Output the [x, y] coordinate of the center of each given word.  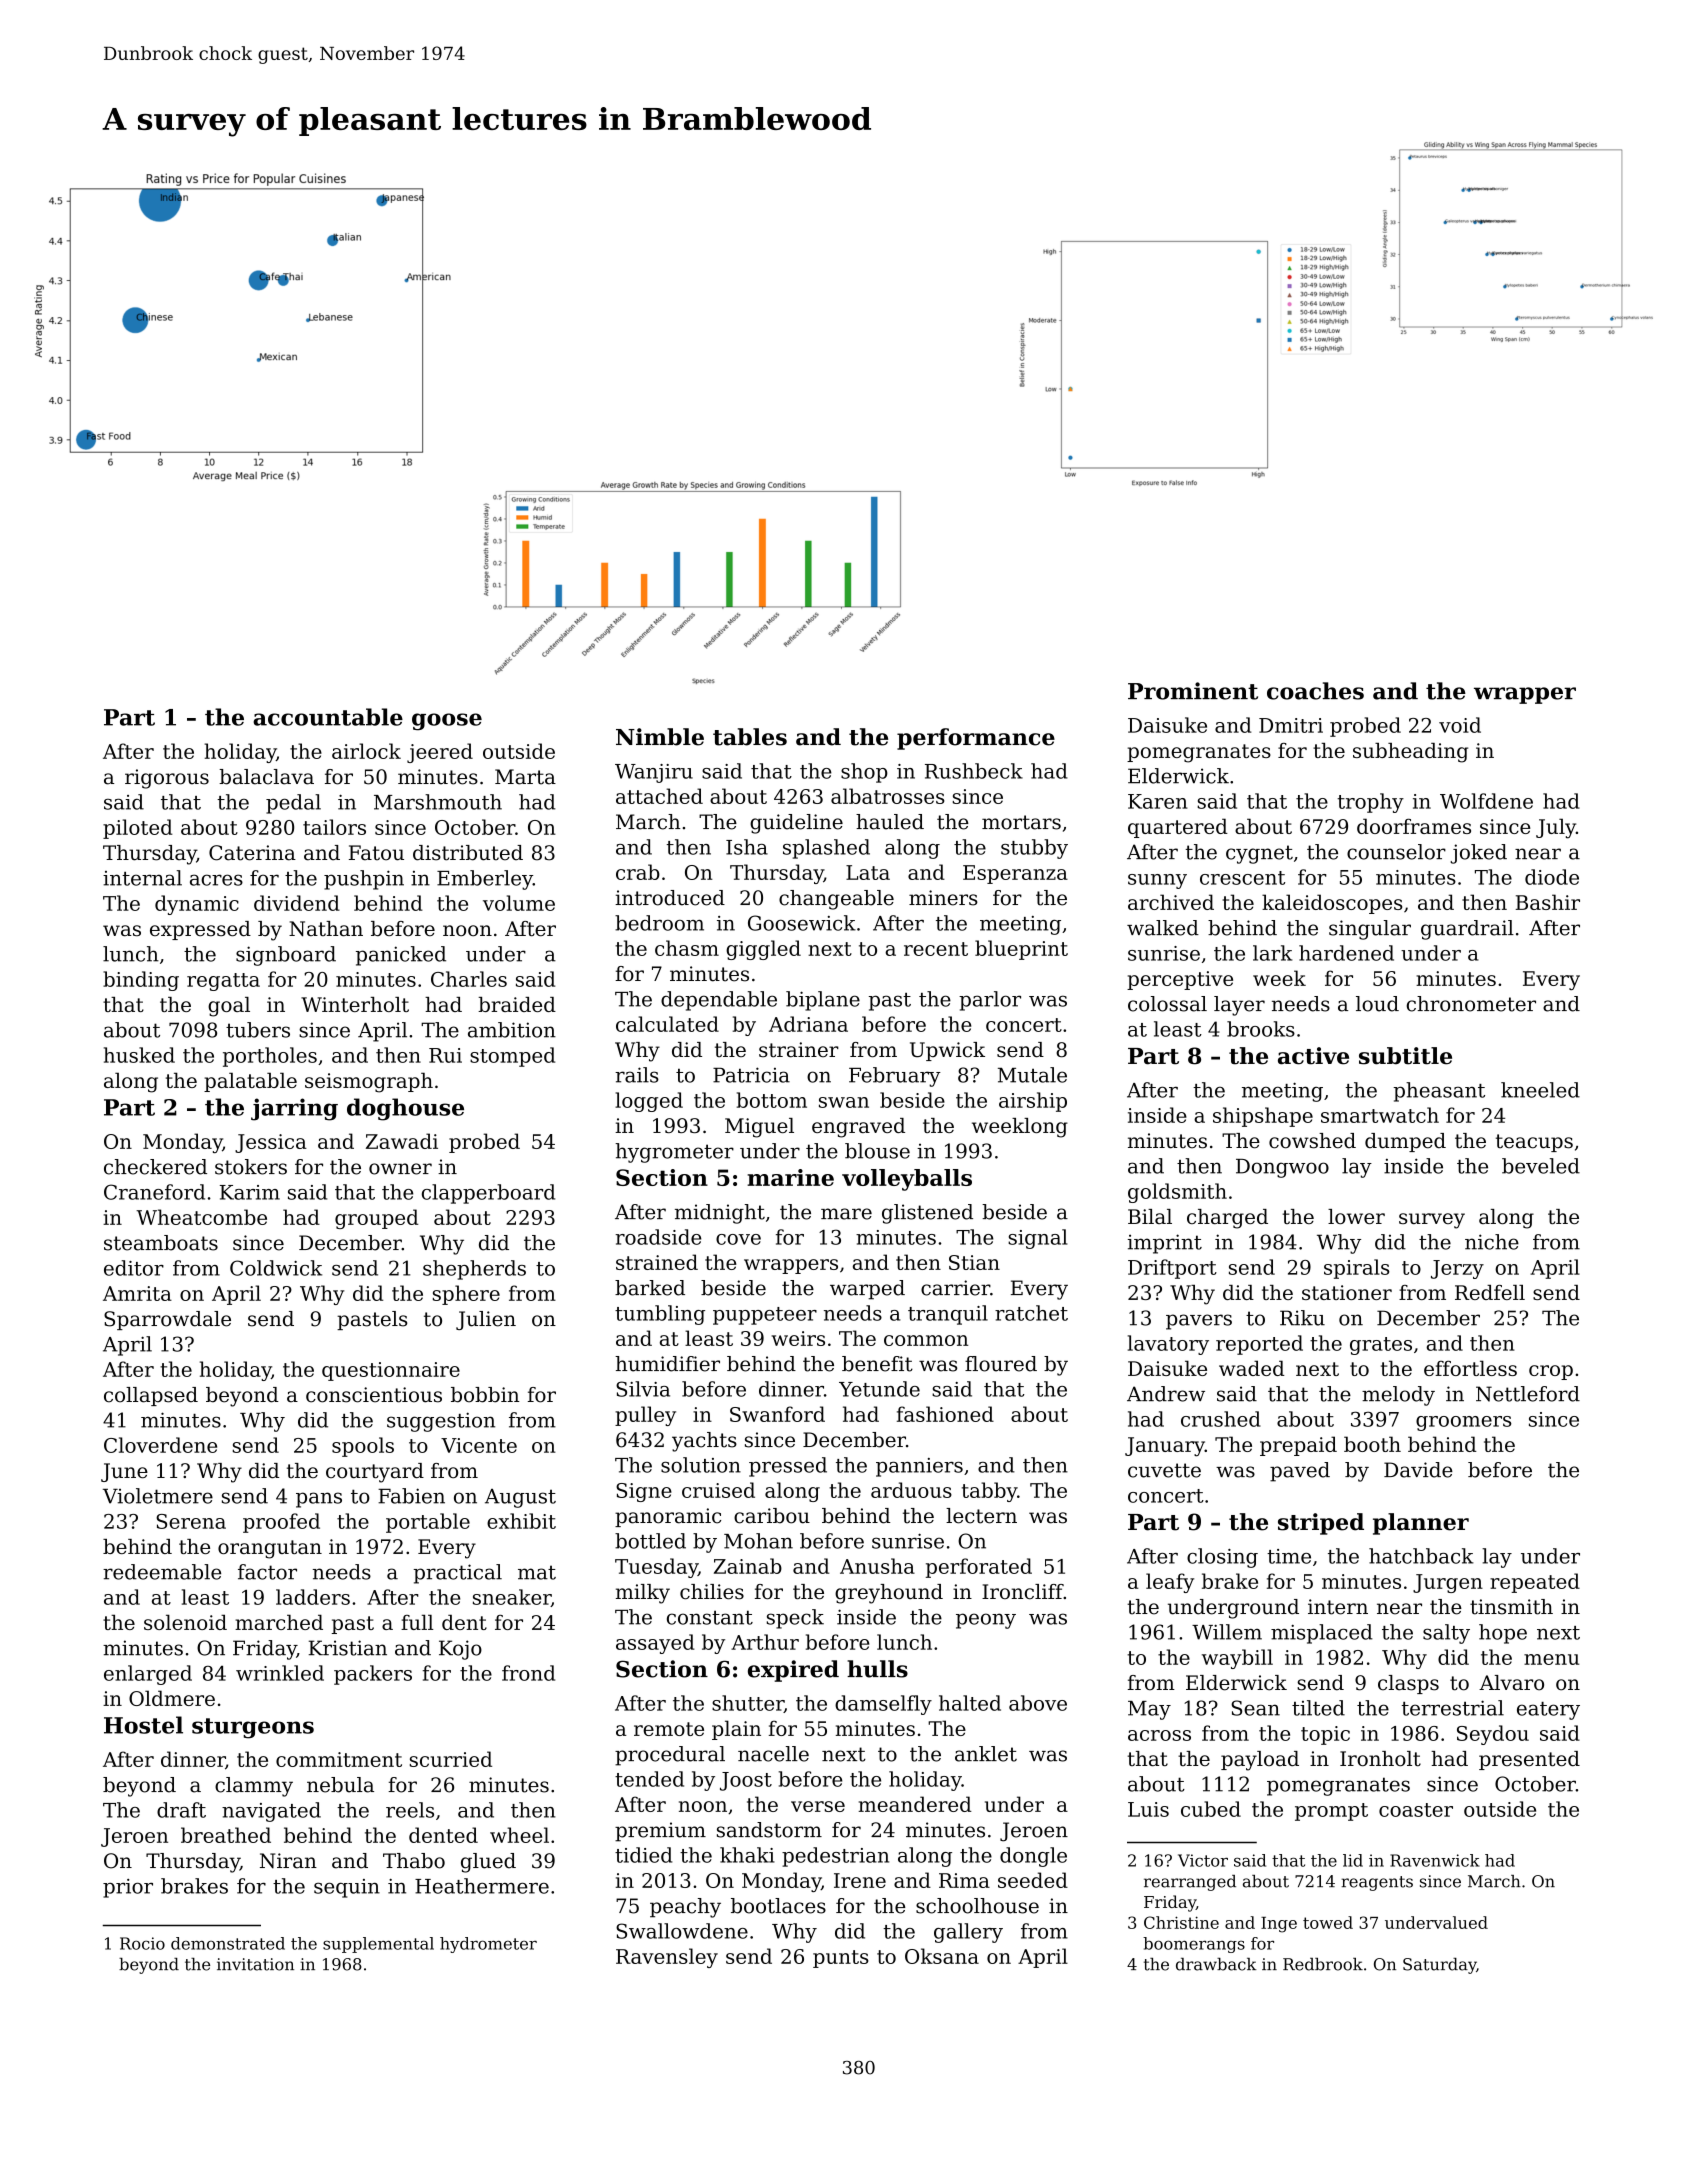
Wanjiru [654, 773]
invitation [255, 1964]
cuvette [1164, 1470]
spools [363, 1447]
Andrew [1166, 1394]
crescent [1242, 878]
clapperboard [488, 1194]
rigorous [167, 779]
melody [1398, 1396]
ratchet [1031, 1313]
